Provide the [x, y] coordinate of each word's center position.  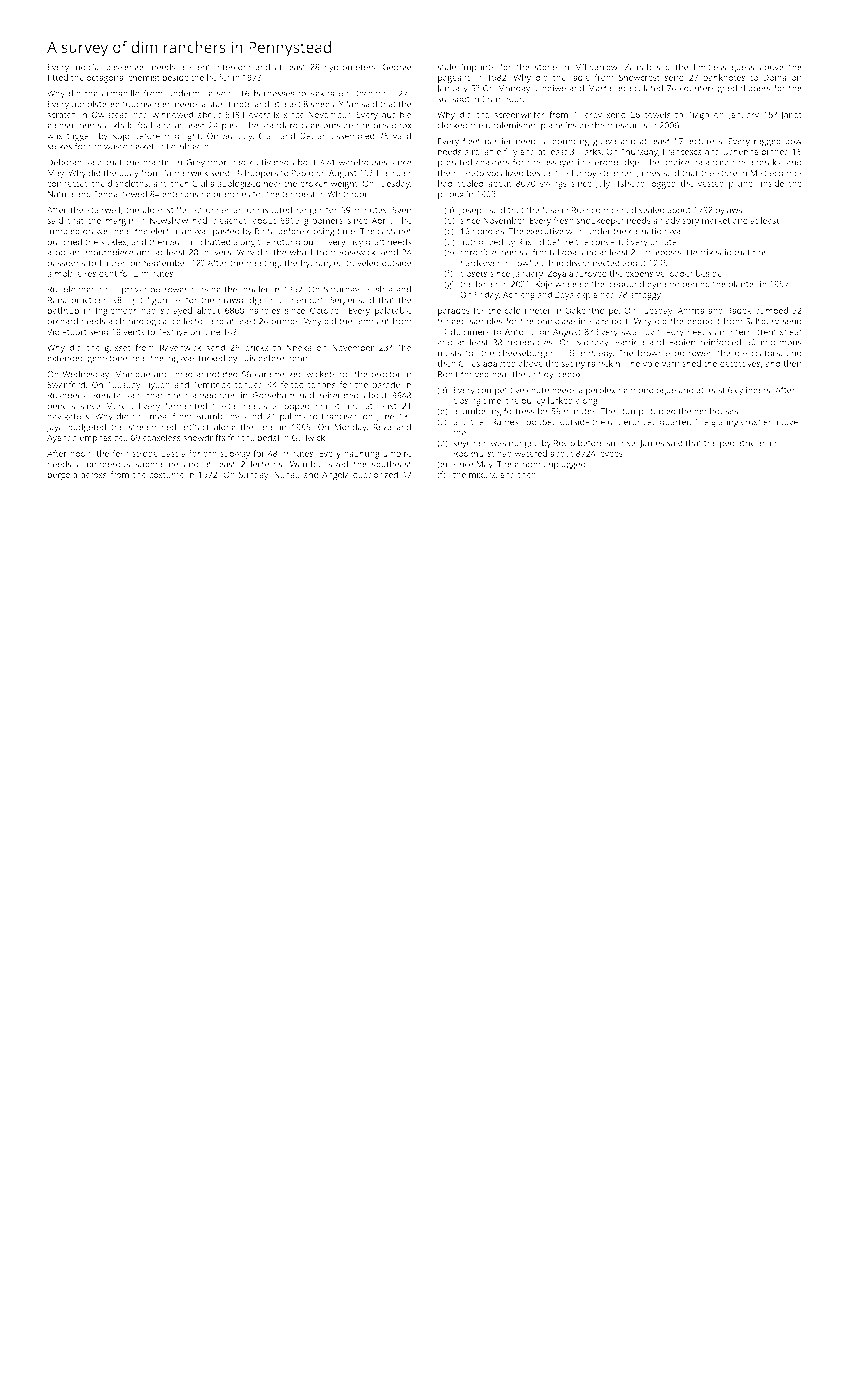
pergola [62, 475]
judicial [86, 68]
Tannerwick [185, 172]
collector [189, 321]
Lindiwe [551, 88]
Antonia [520, 331]
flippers [755, 89]
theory [670, 332]
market [716, 220]
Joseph [473, 210]
